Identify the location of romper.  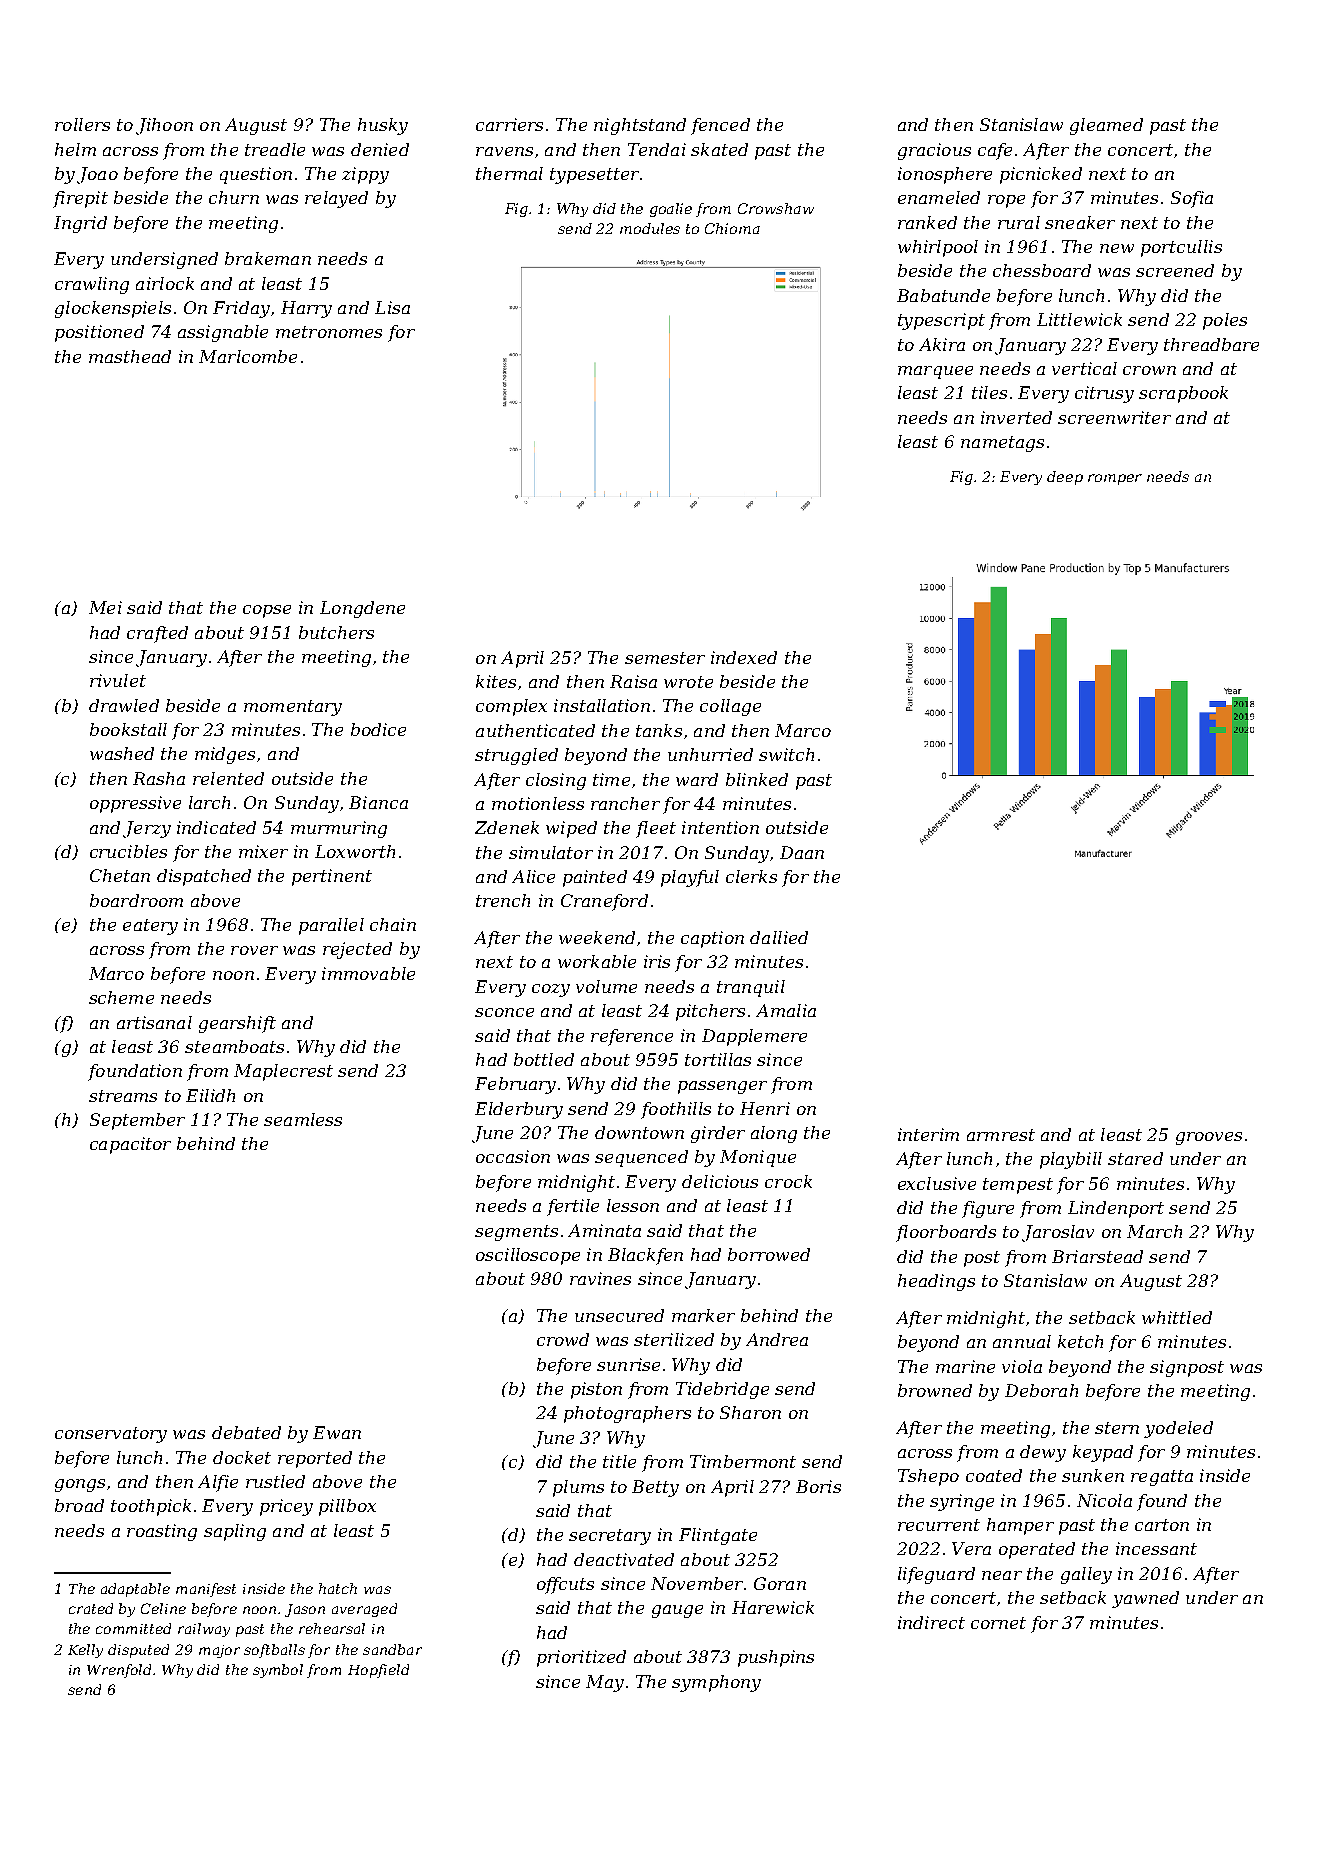
(1115, 479).
